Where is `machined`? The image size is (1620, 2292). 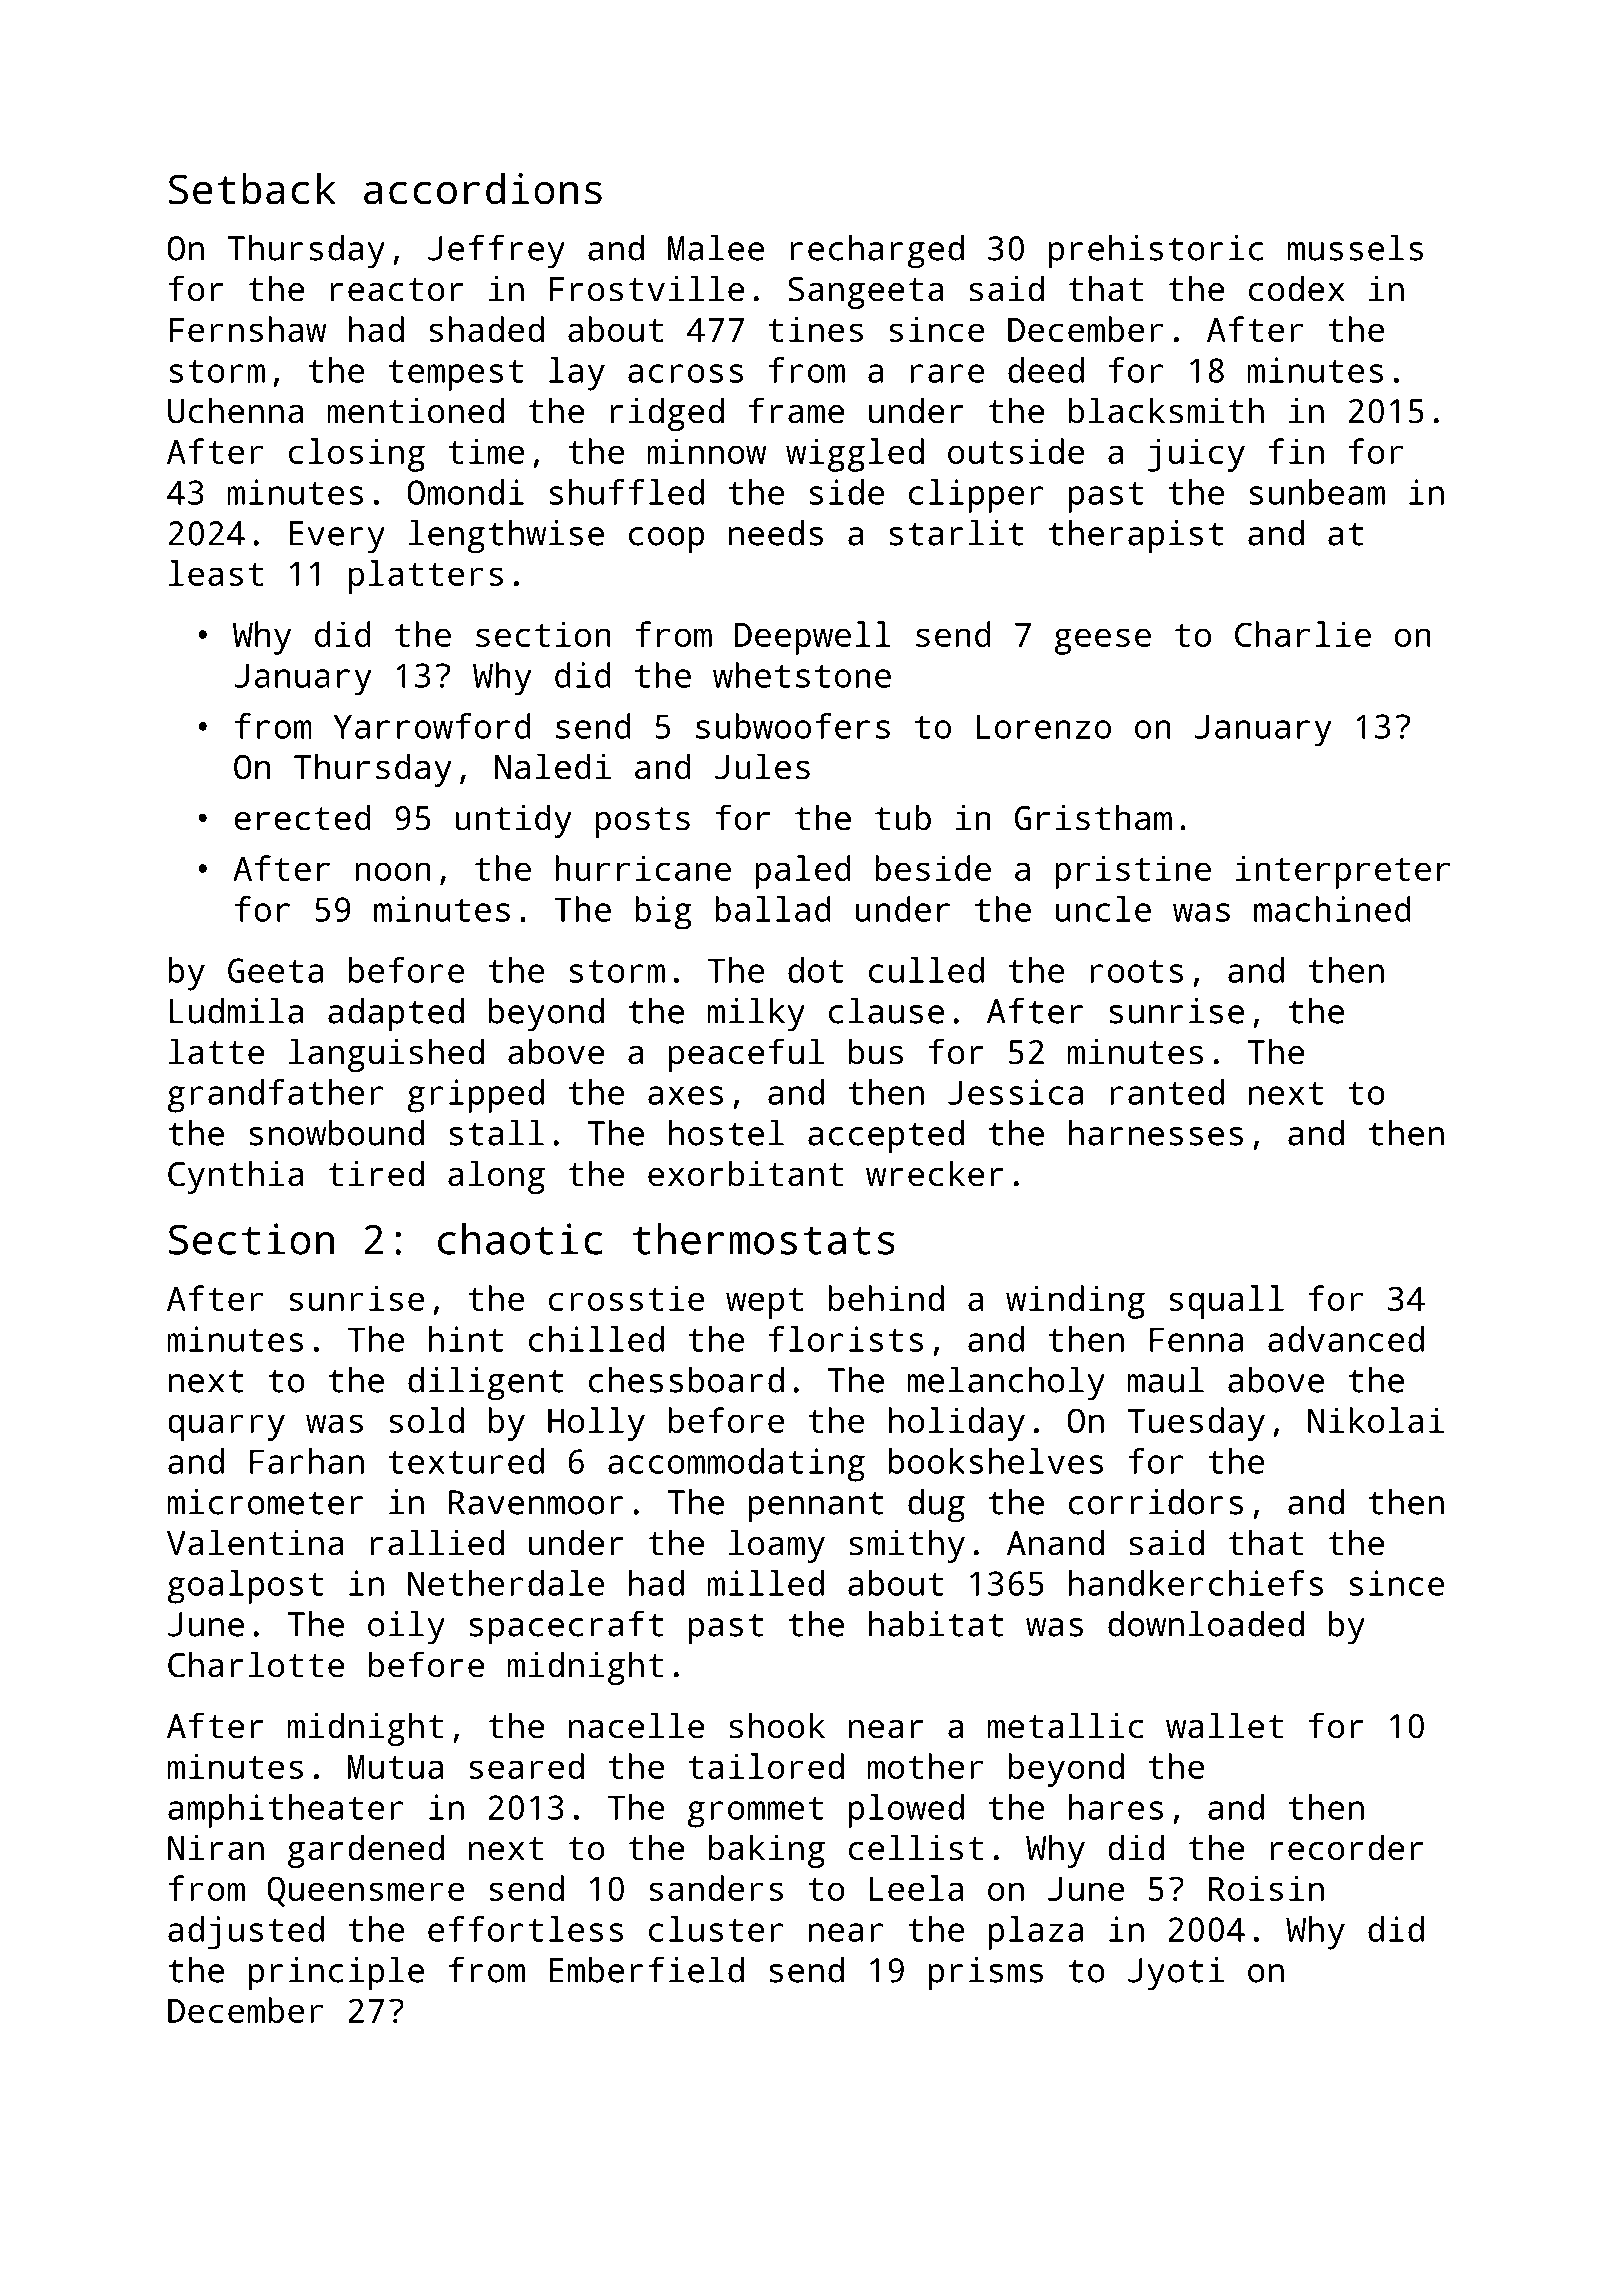
machined is located at coordinates (1332, 909).
